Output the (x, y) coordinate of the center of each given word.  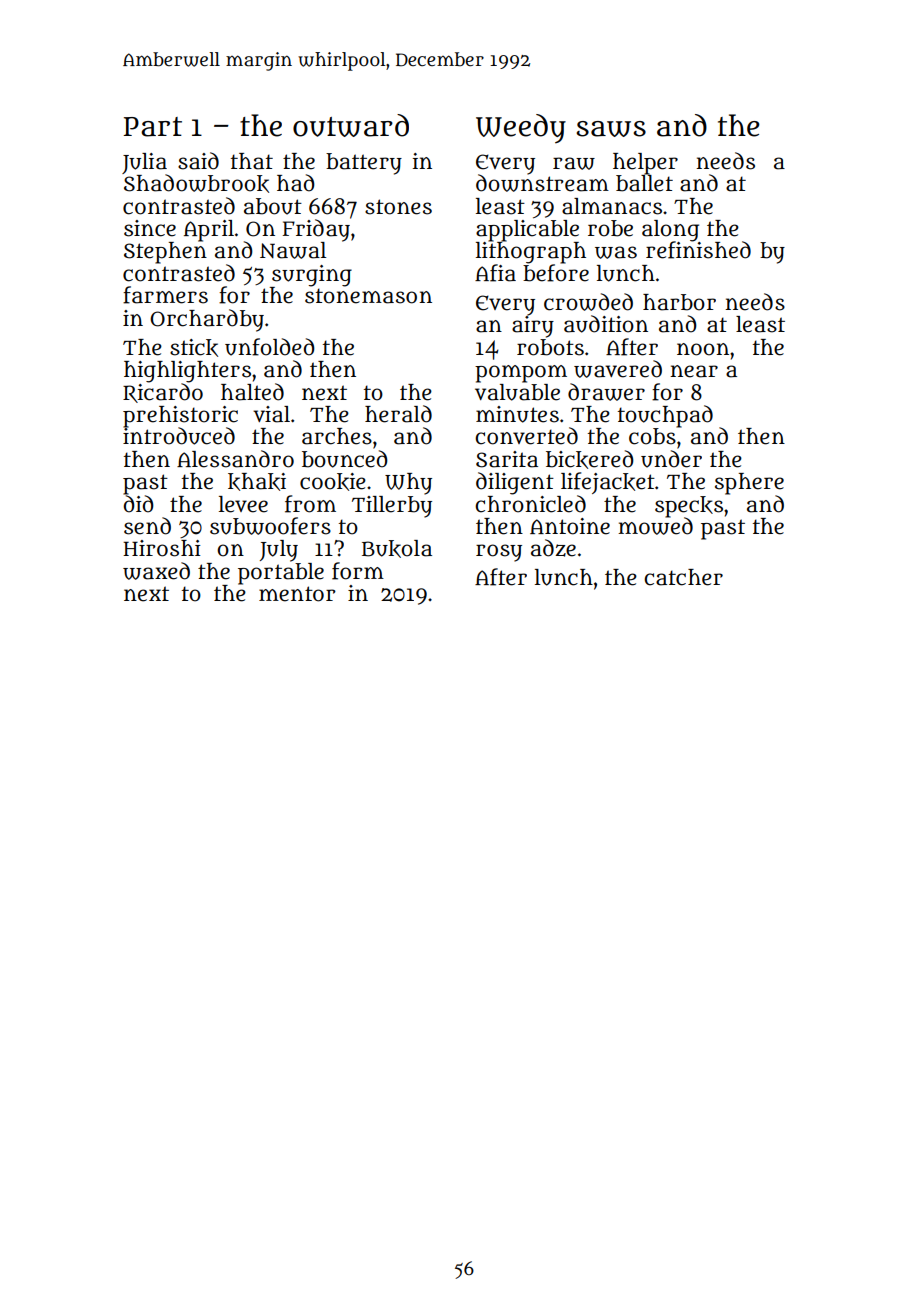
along (670, 230)
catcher (683, 577)
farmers (165, 295)
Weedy (521, 128)
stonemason (368, 296)
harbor (679, 302)
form (358, 571)
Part (153, 127)
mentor (297, 594)
